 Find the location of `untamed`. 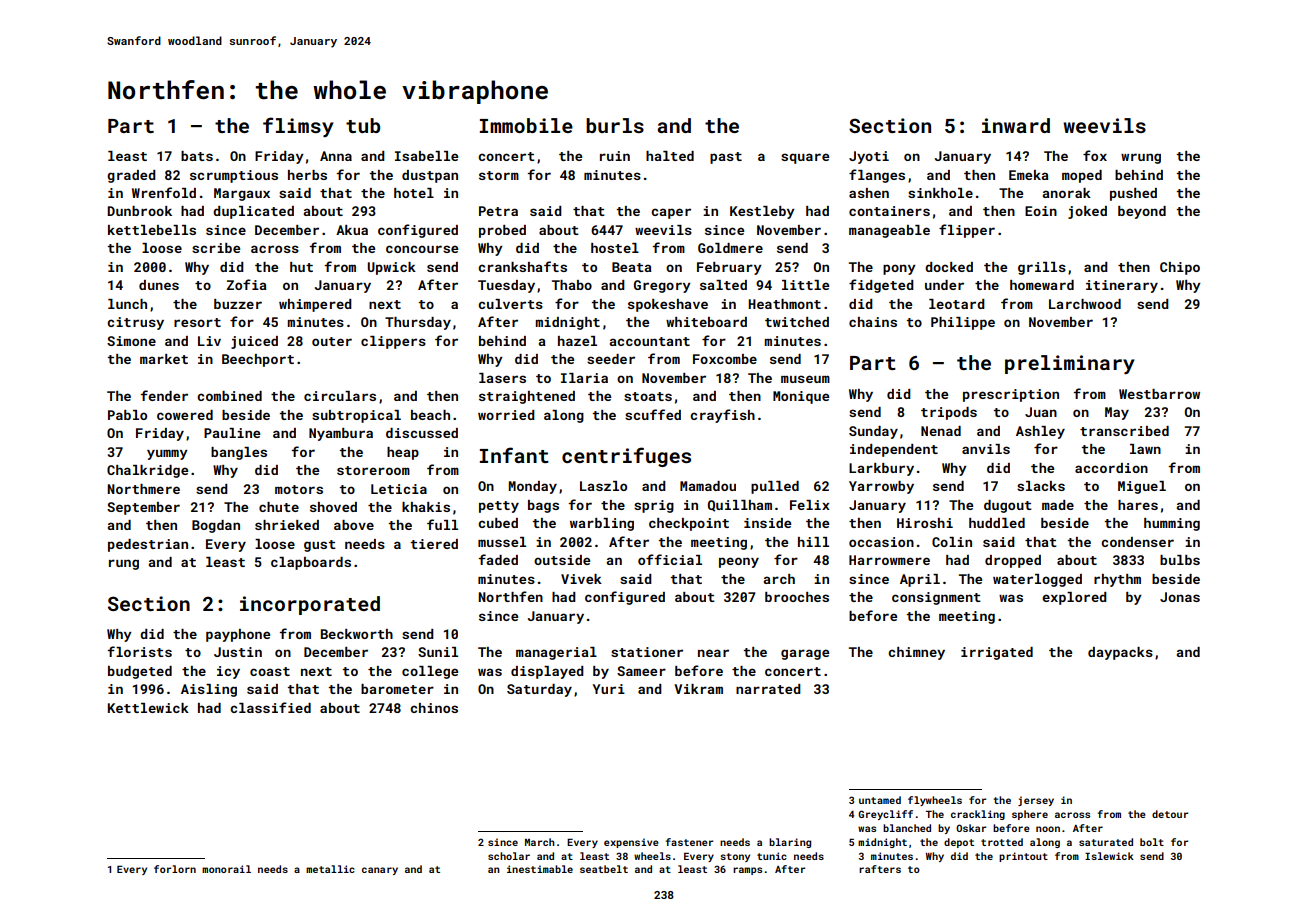

untamed is located at coordinates (880, 800).
